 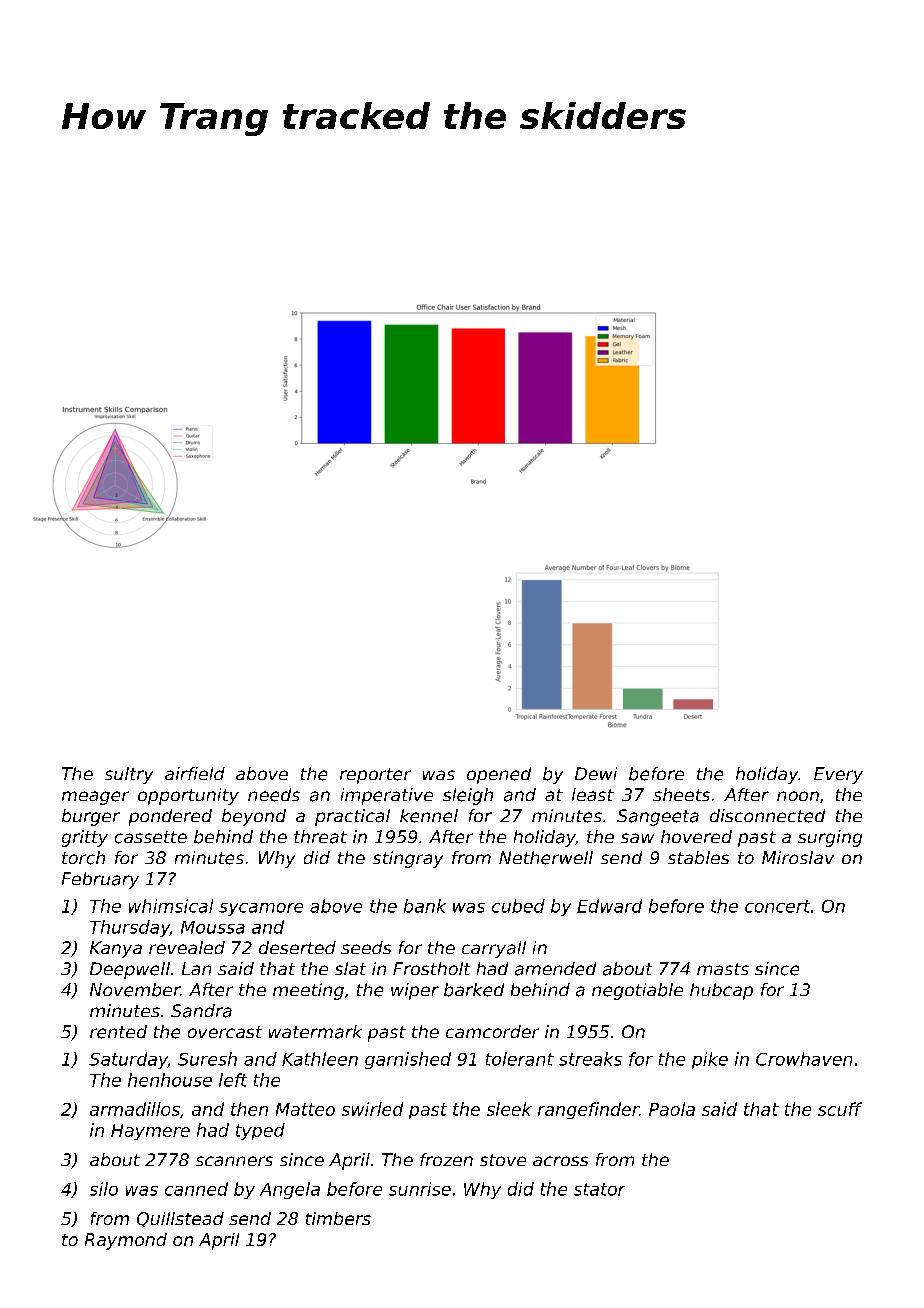 What do you see at coordinates (85, 838) in the document?
I see `gritty` at bounding box center [85, 838].
